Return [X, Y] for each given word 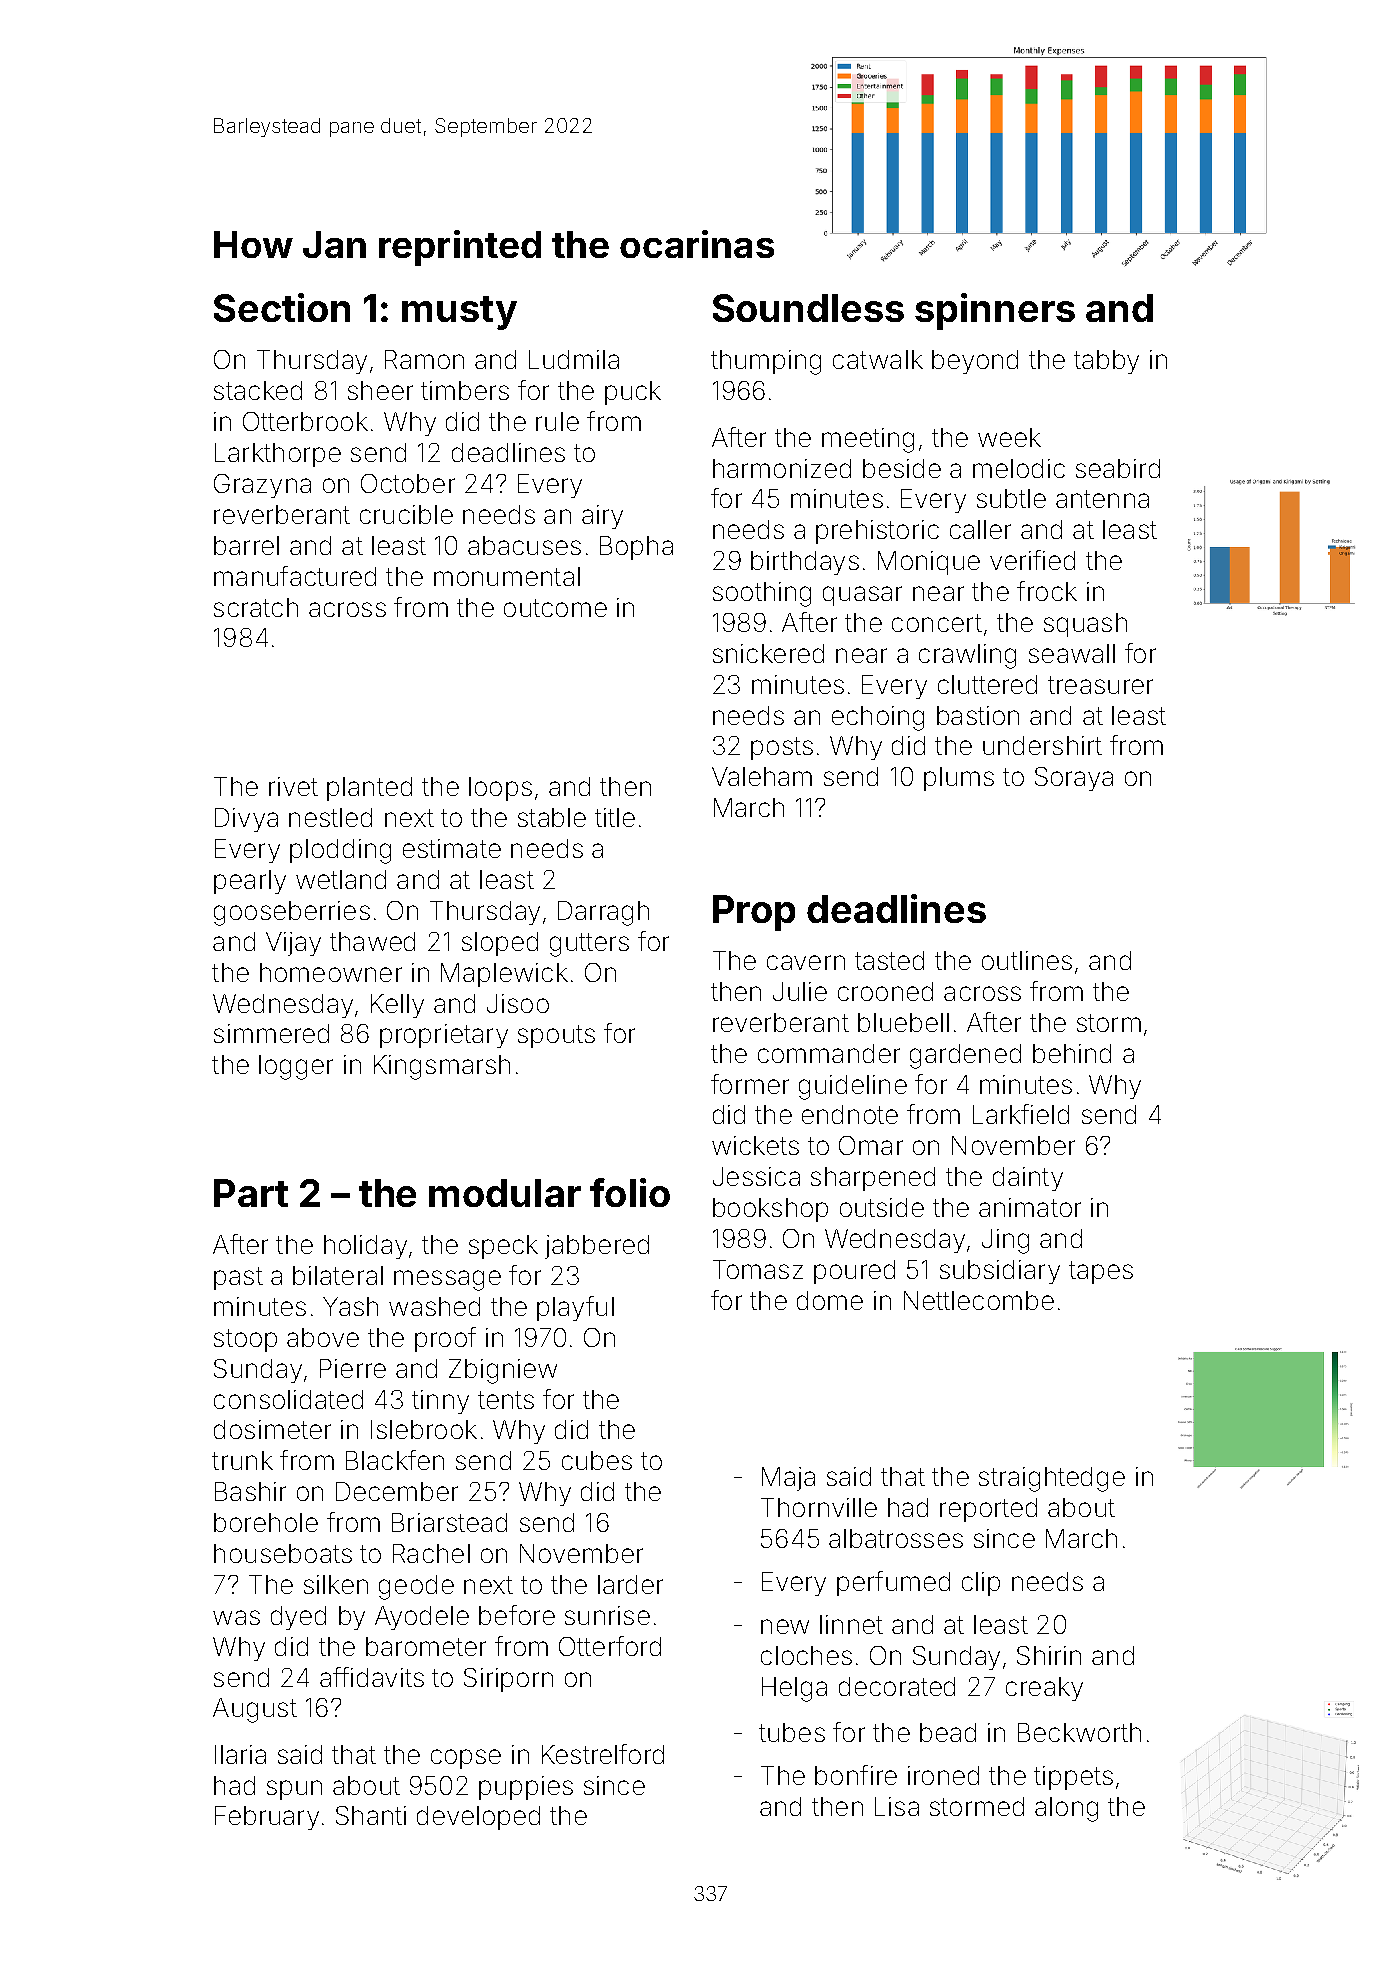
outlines [1027, 960]
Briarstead [449, 1522]
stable [552, 817]
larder [630, 1584]
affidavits [372, 1677]
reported [988, 1510]
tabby [1106, 362]
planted [369, 789]
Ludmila [574, 359]
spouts [556, 1036]
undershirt [1042, 745]
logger [296, 1067]
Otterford [610, 1646]
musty [459, 313]
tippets [1073, 1778]
